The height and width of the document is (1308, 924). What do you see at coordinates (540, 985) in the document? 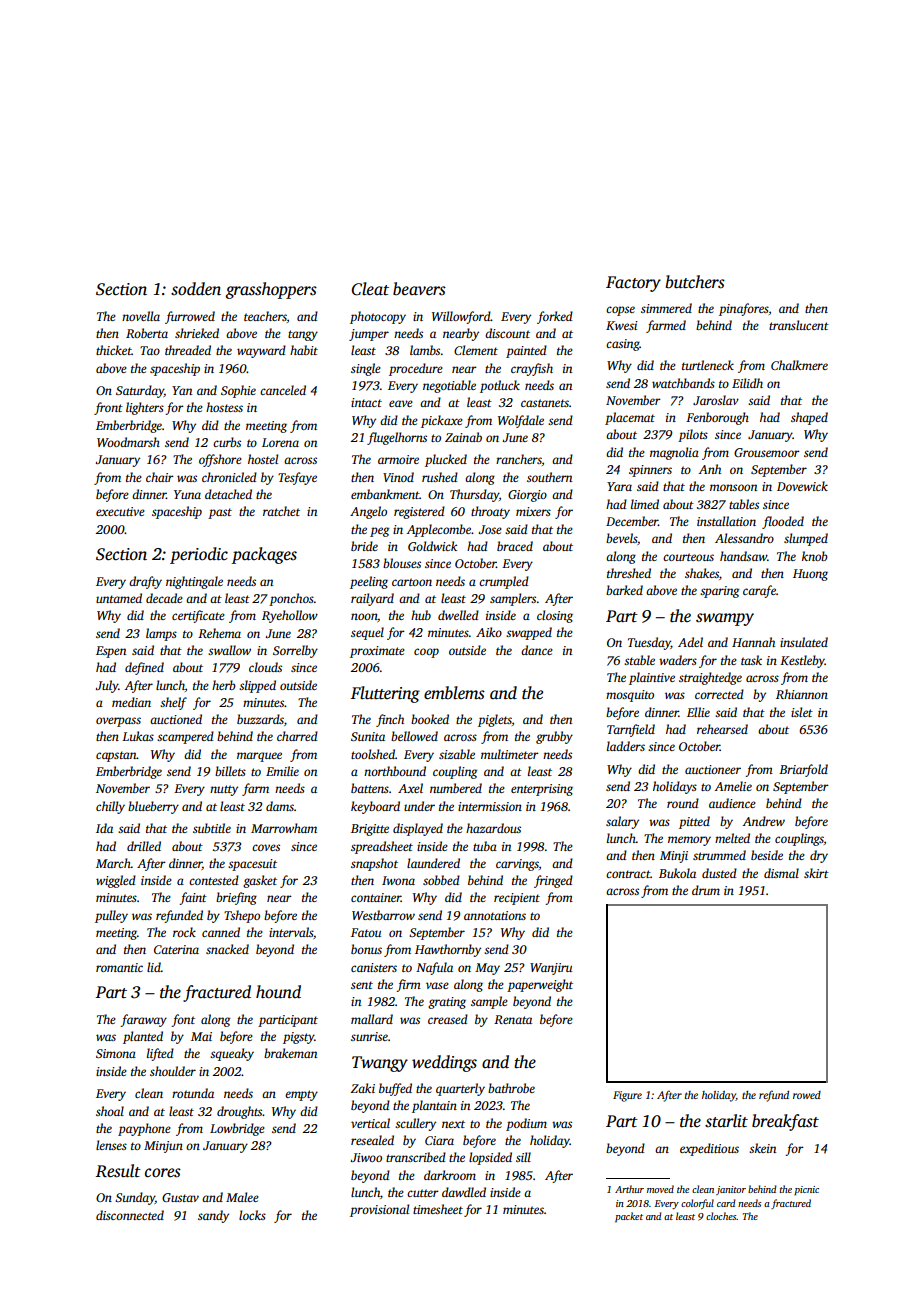
I see `paperweight` at bounding box center [540, 985].
